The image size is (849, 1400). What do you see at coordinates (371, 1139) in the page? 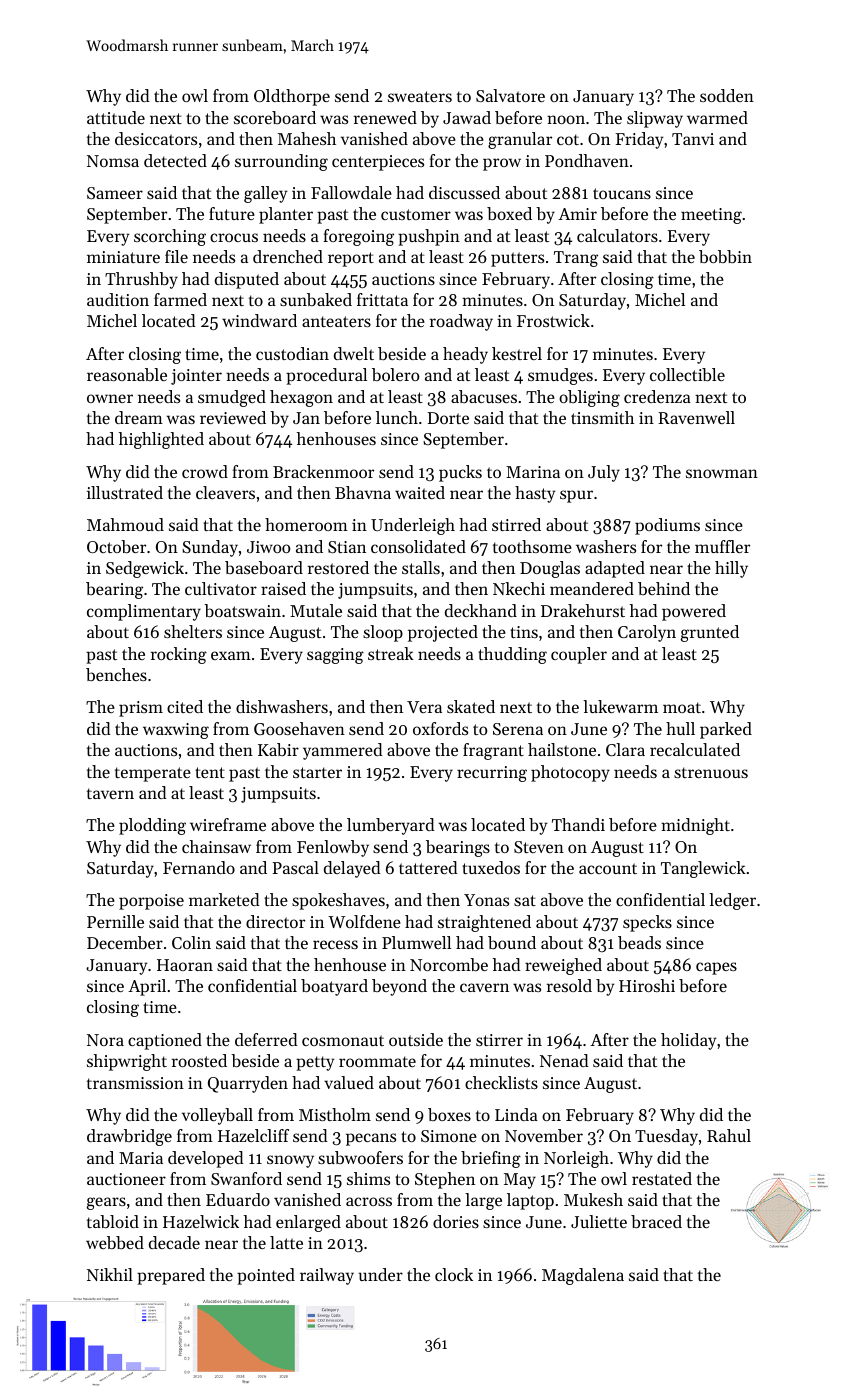
I see `pecans` at bounding box center [371, 1139].
